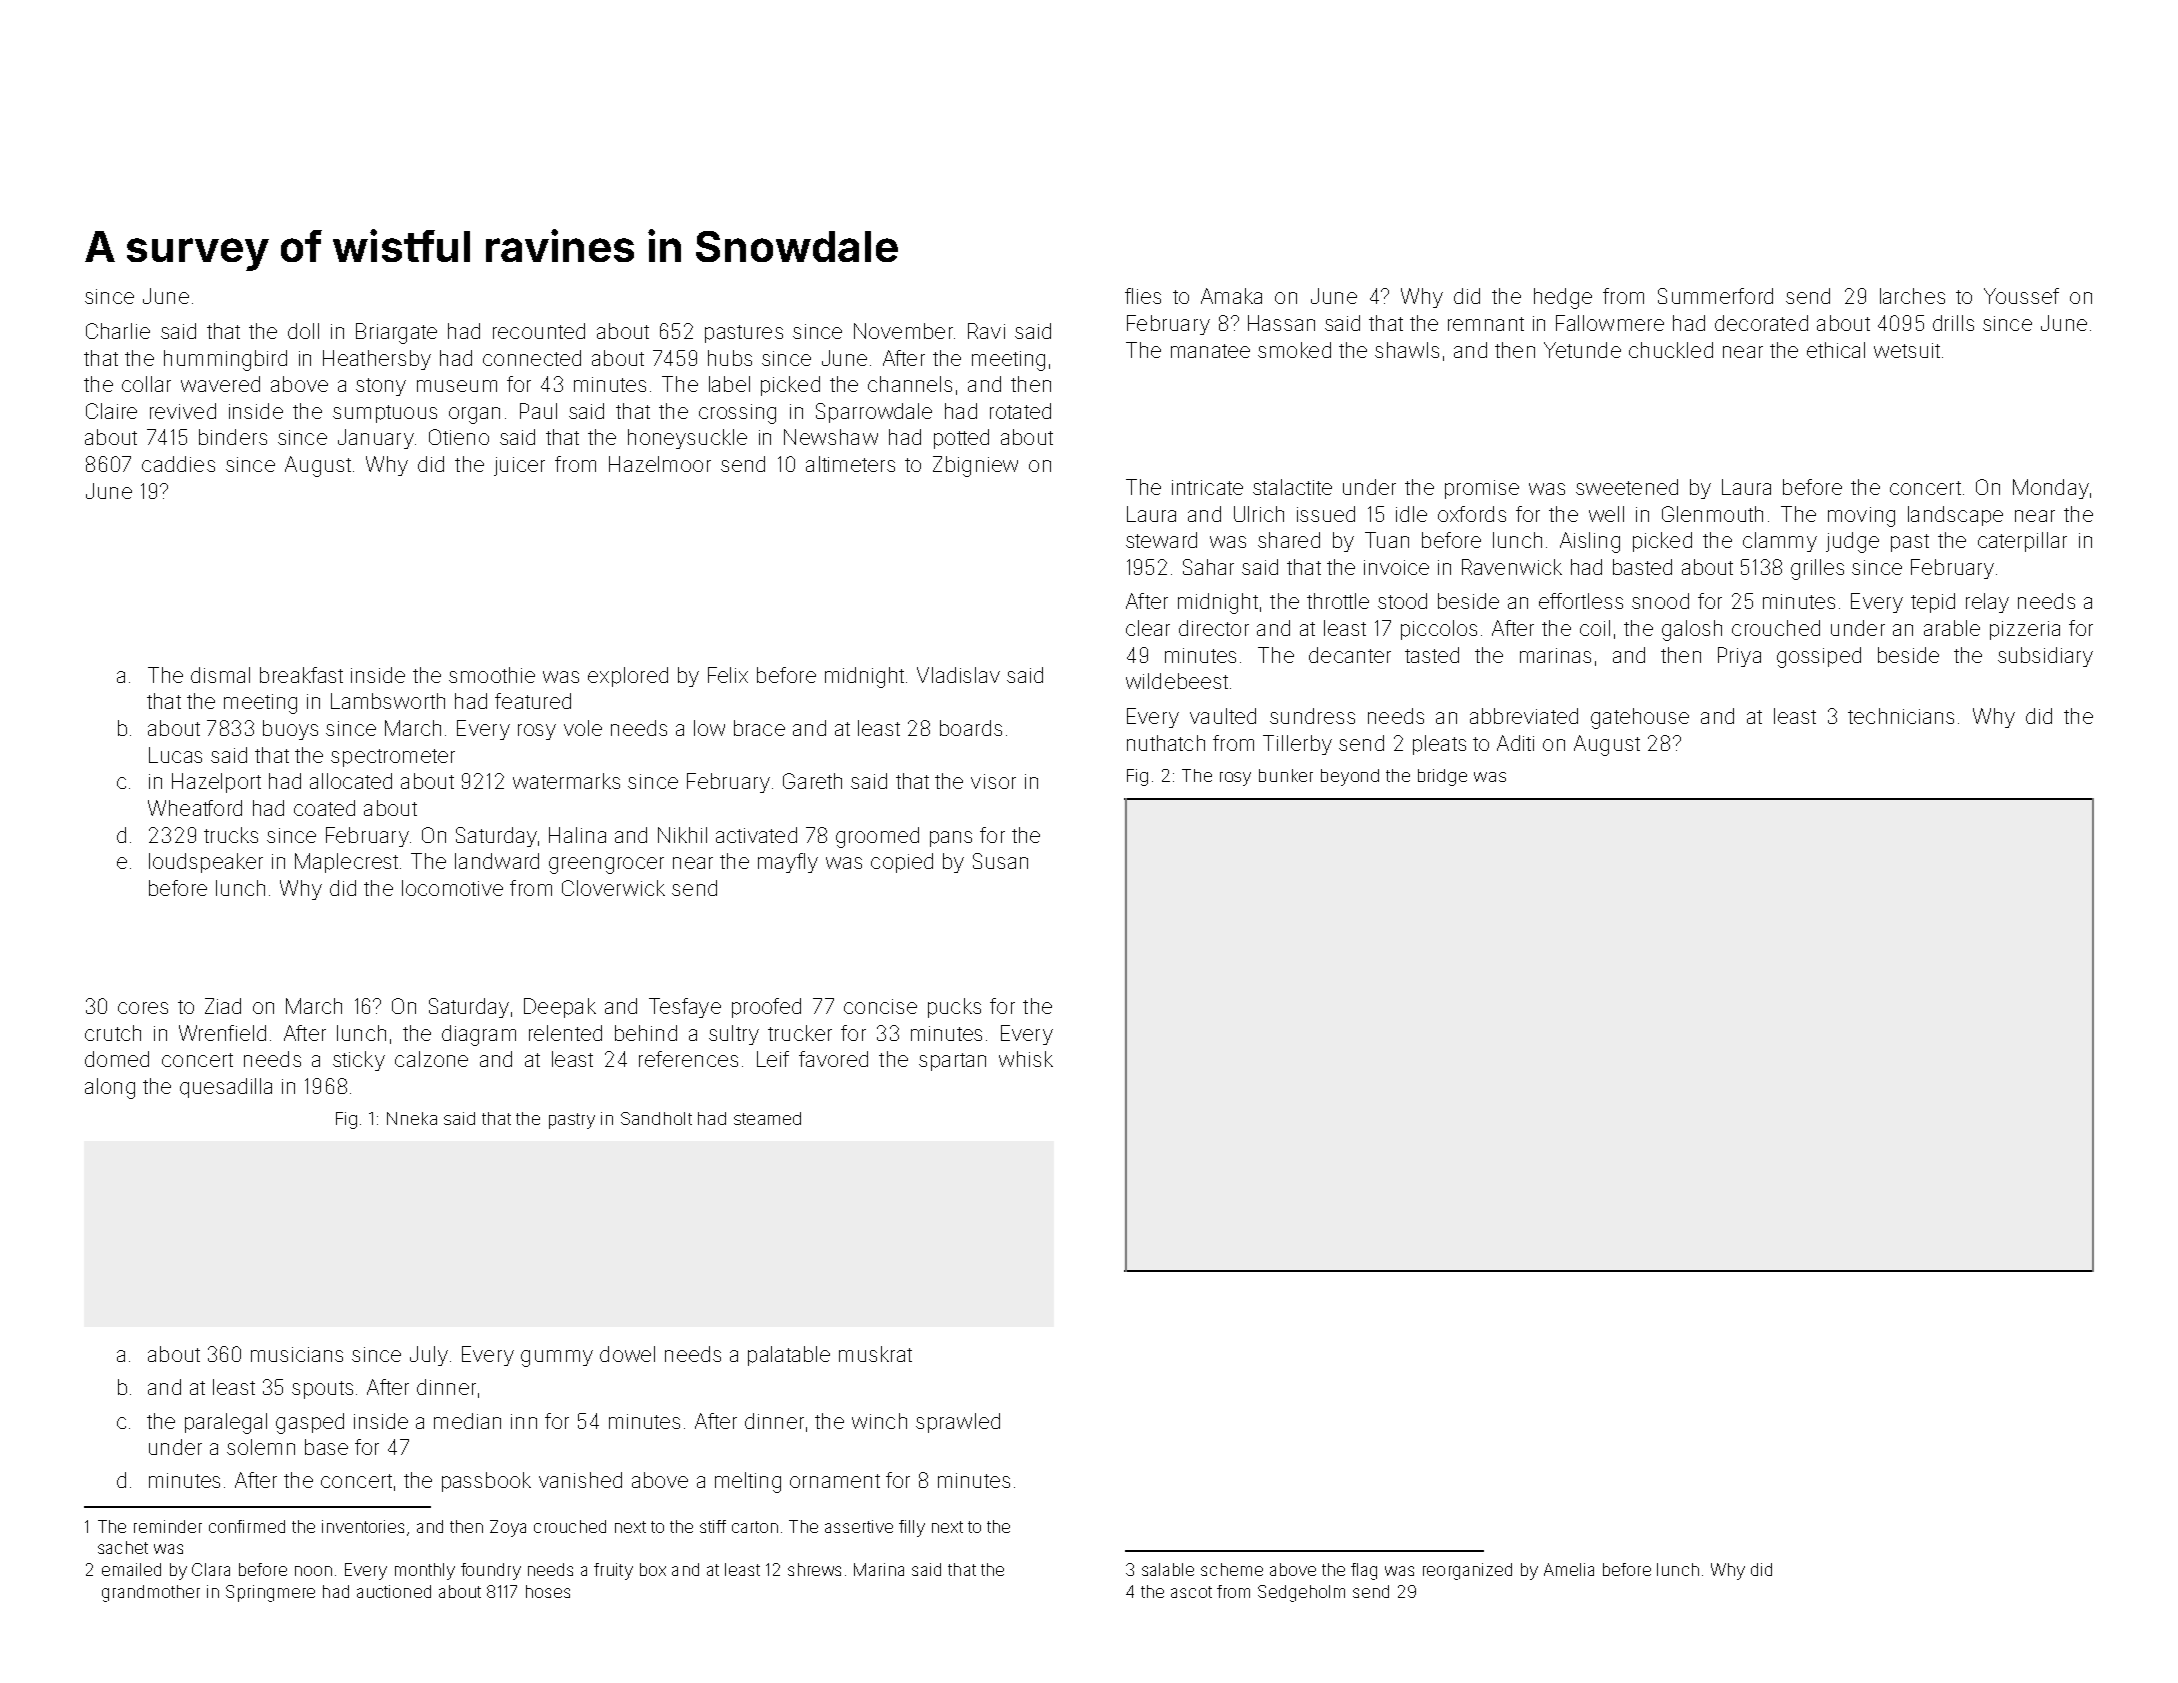  I want to click on crutch, so click(113, 1033).
